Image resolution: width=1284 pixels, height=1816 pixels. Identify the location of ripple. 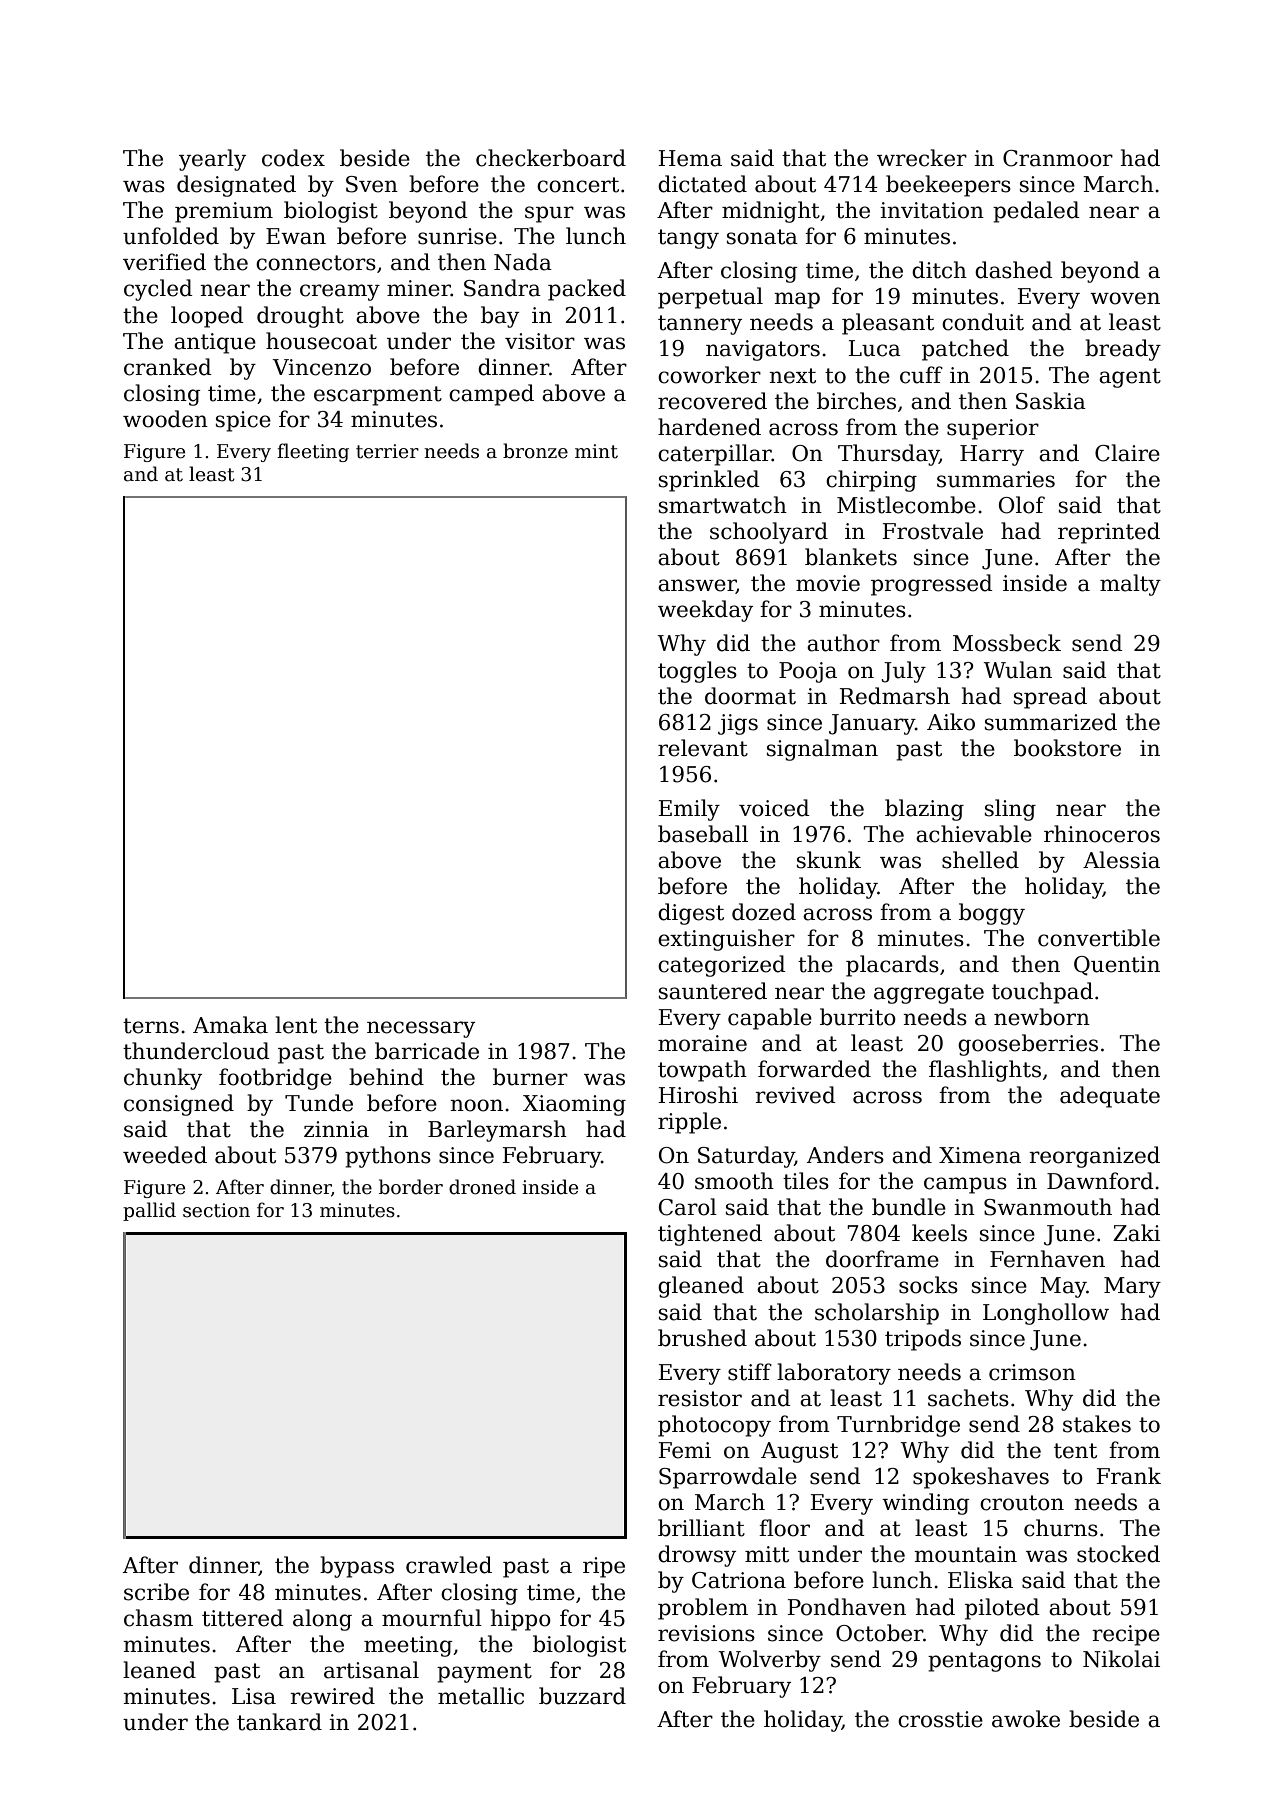
(689, 1123).
